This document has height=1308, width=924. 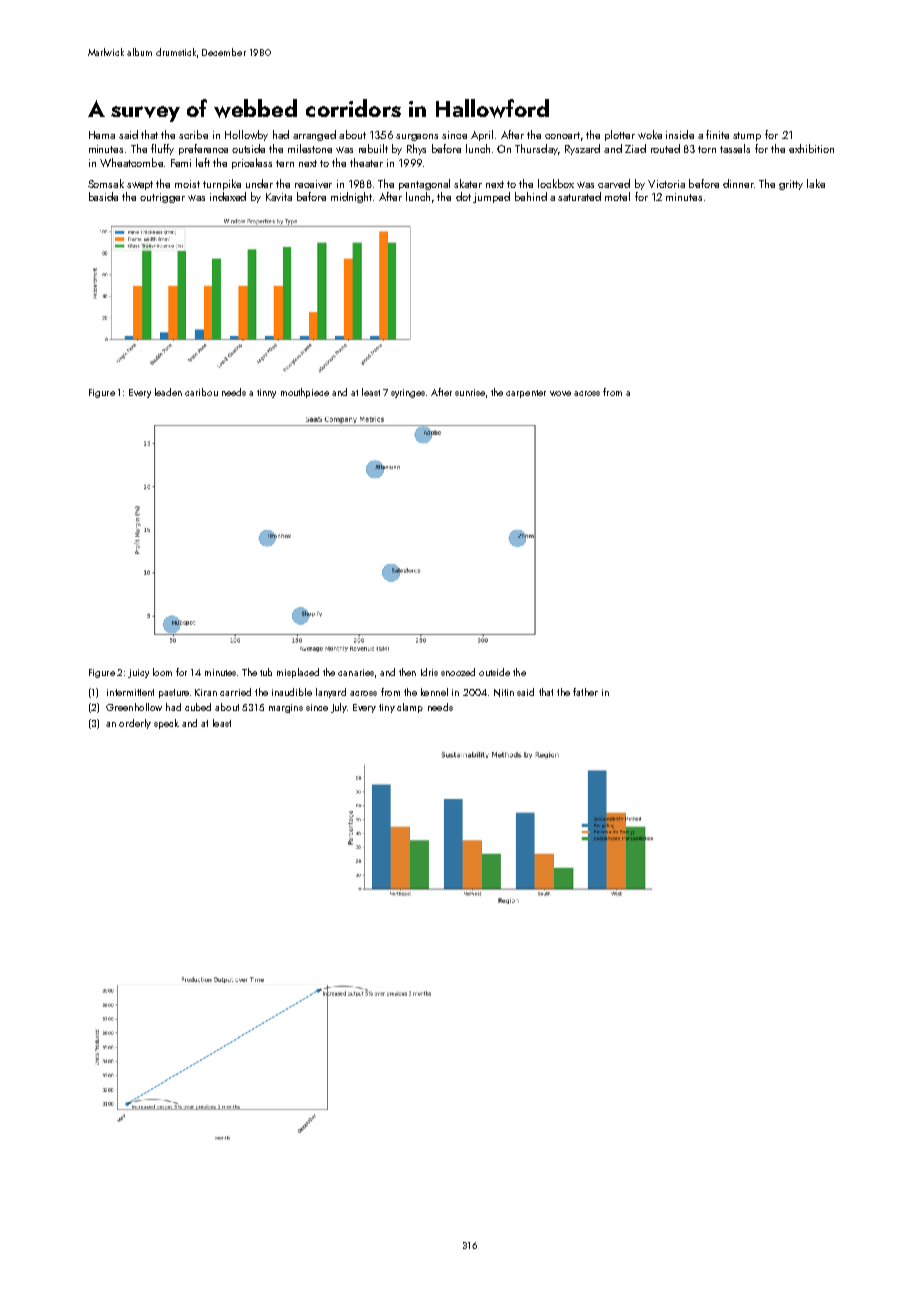 I want to click on canaries, so click(x=356, y=672).
